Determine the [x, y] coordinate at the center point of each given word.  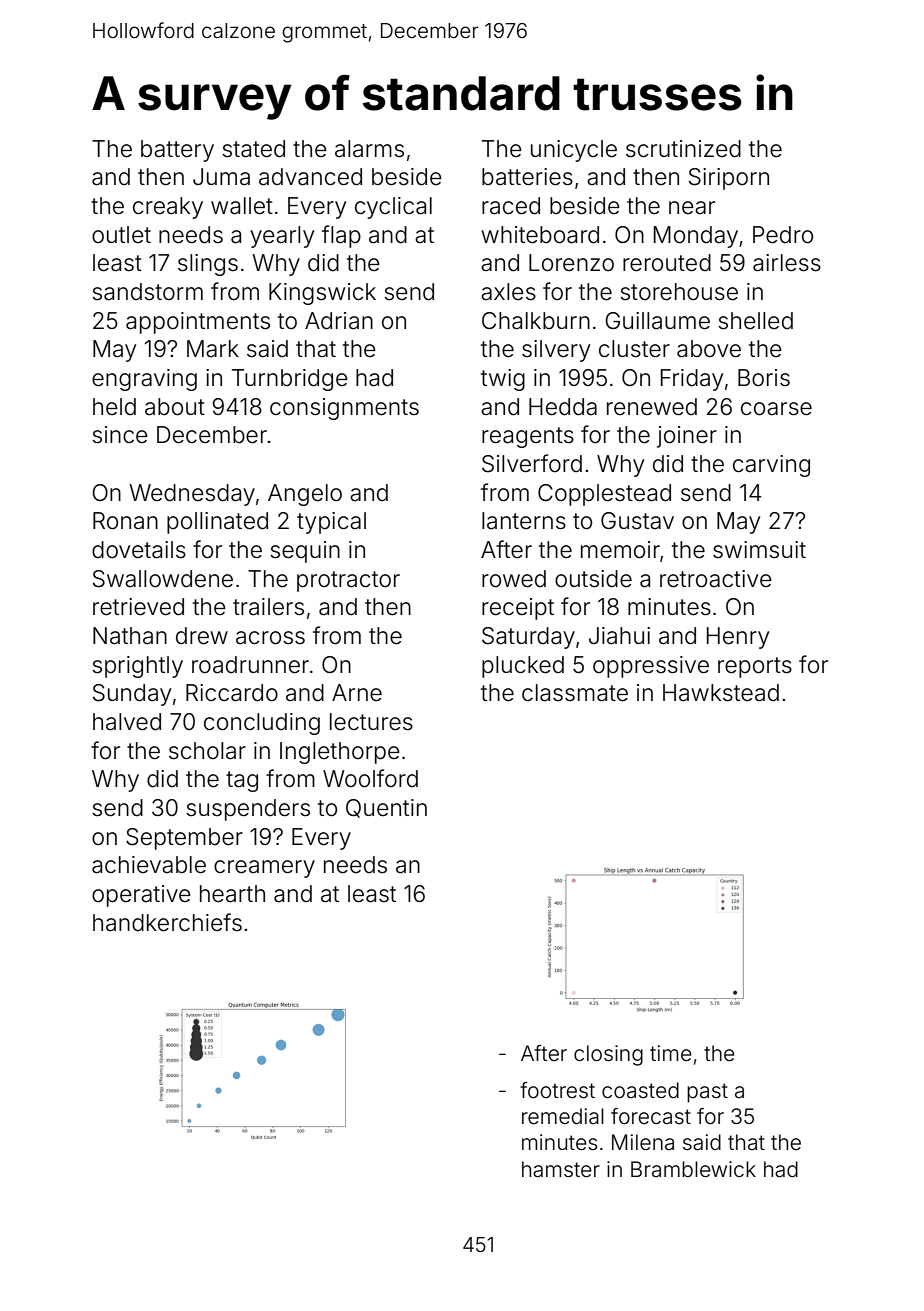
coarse [776, 409]
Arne [357, 693]
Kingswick [322, 294]
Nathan [130, 636]
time [671, 1053]
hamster [561, 1169]
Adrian [339, 321]
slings [208, 265]
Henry [738, 638]
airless [787, 263]
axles [508, 292]
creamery [264, 869]
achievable [149, 865]
